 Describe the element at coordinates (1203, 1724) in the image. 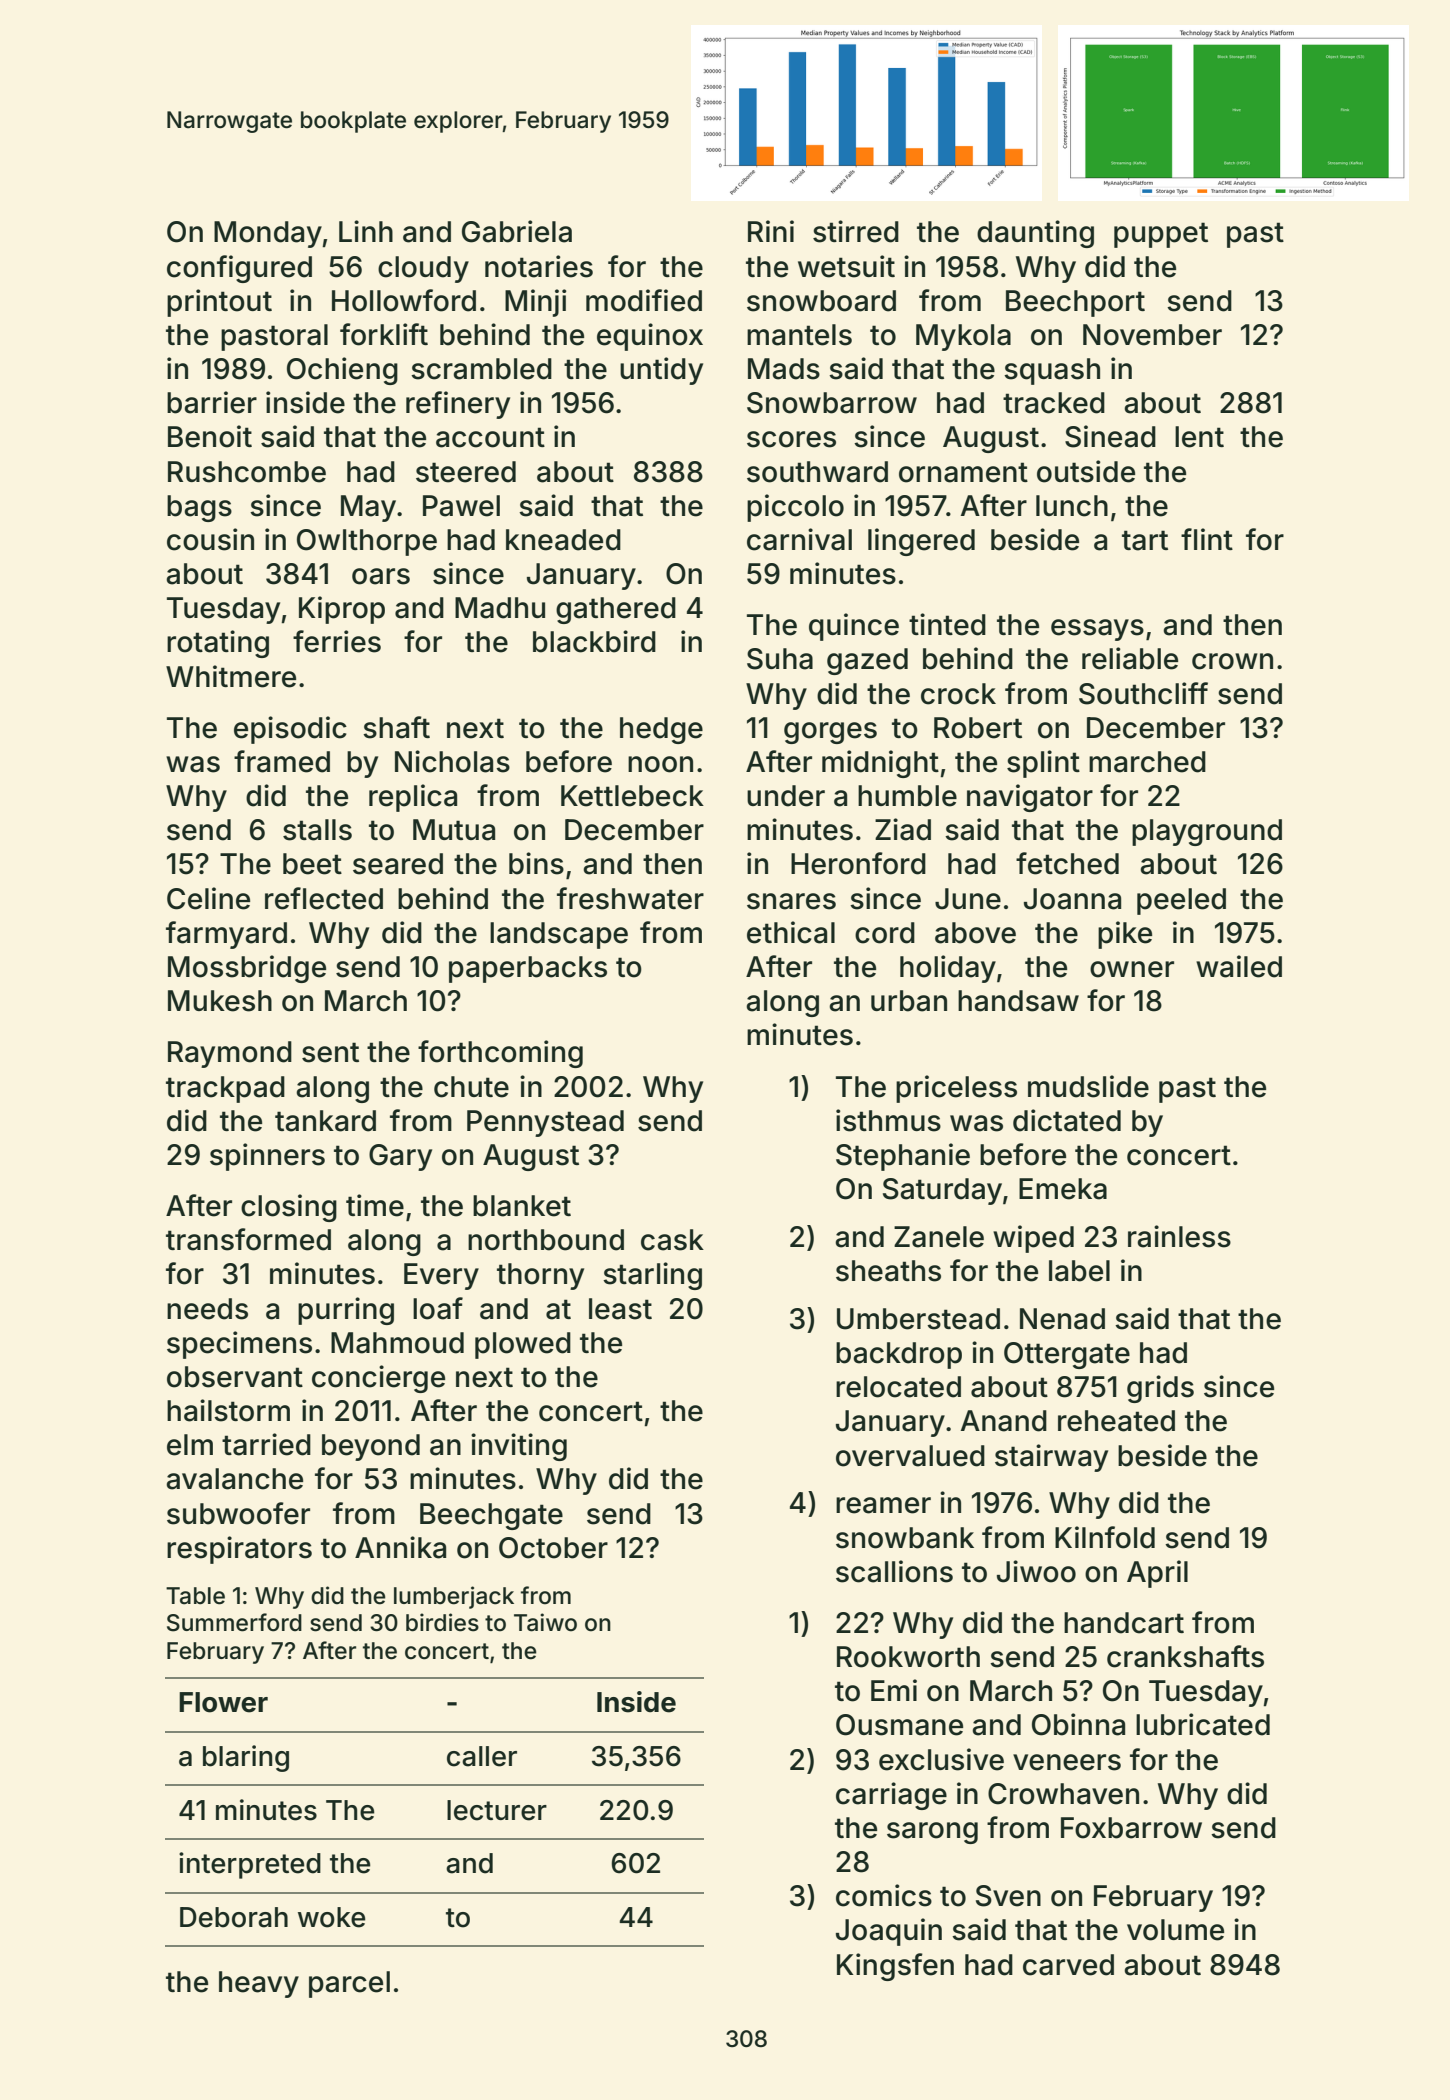

I see `lubricated` at that location.
